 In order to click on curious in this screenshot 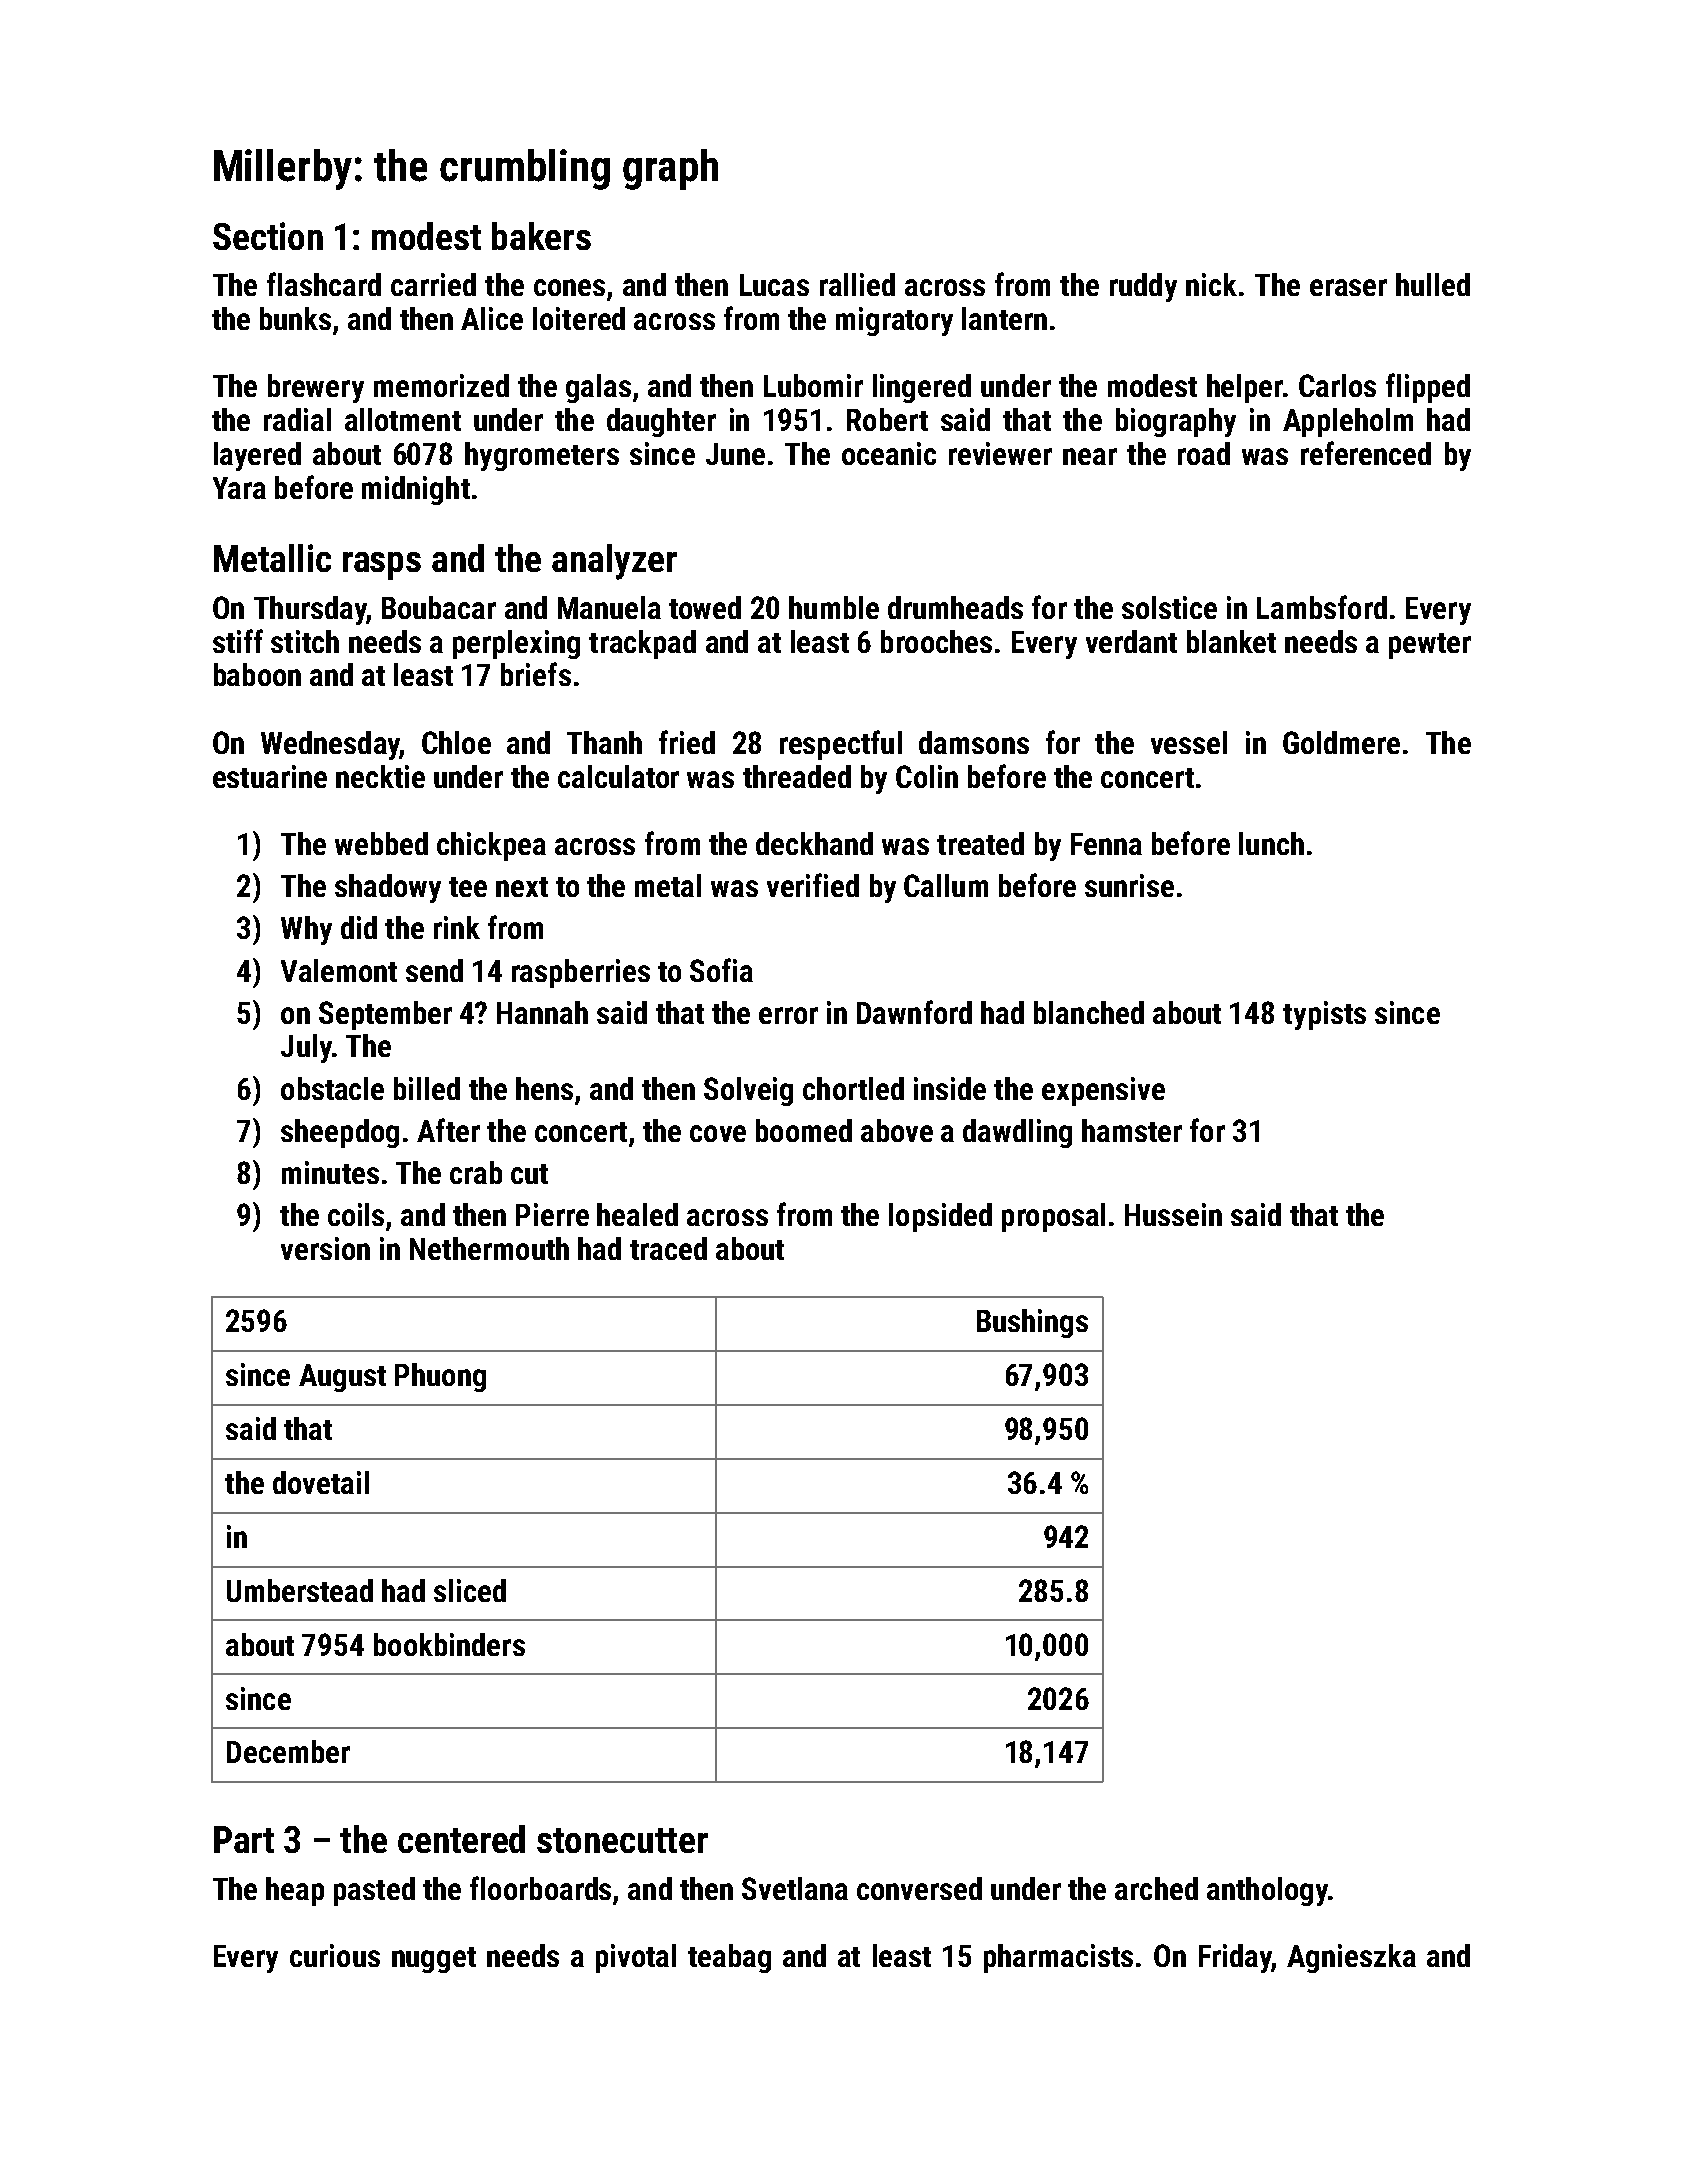, I will do `click(335, 1955)`.
